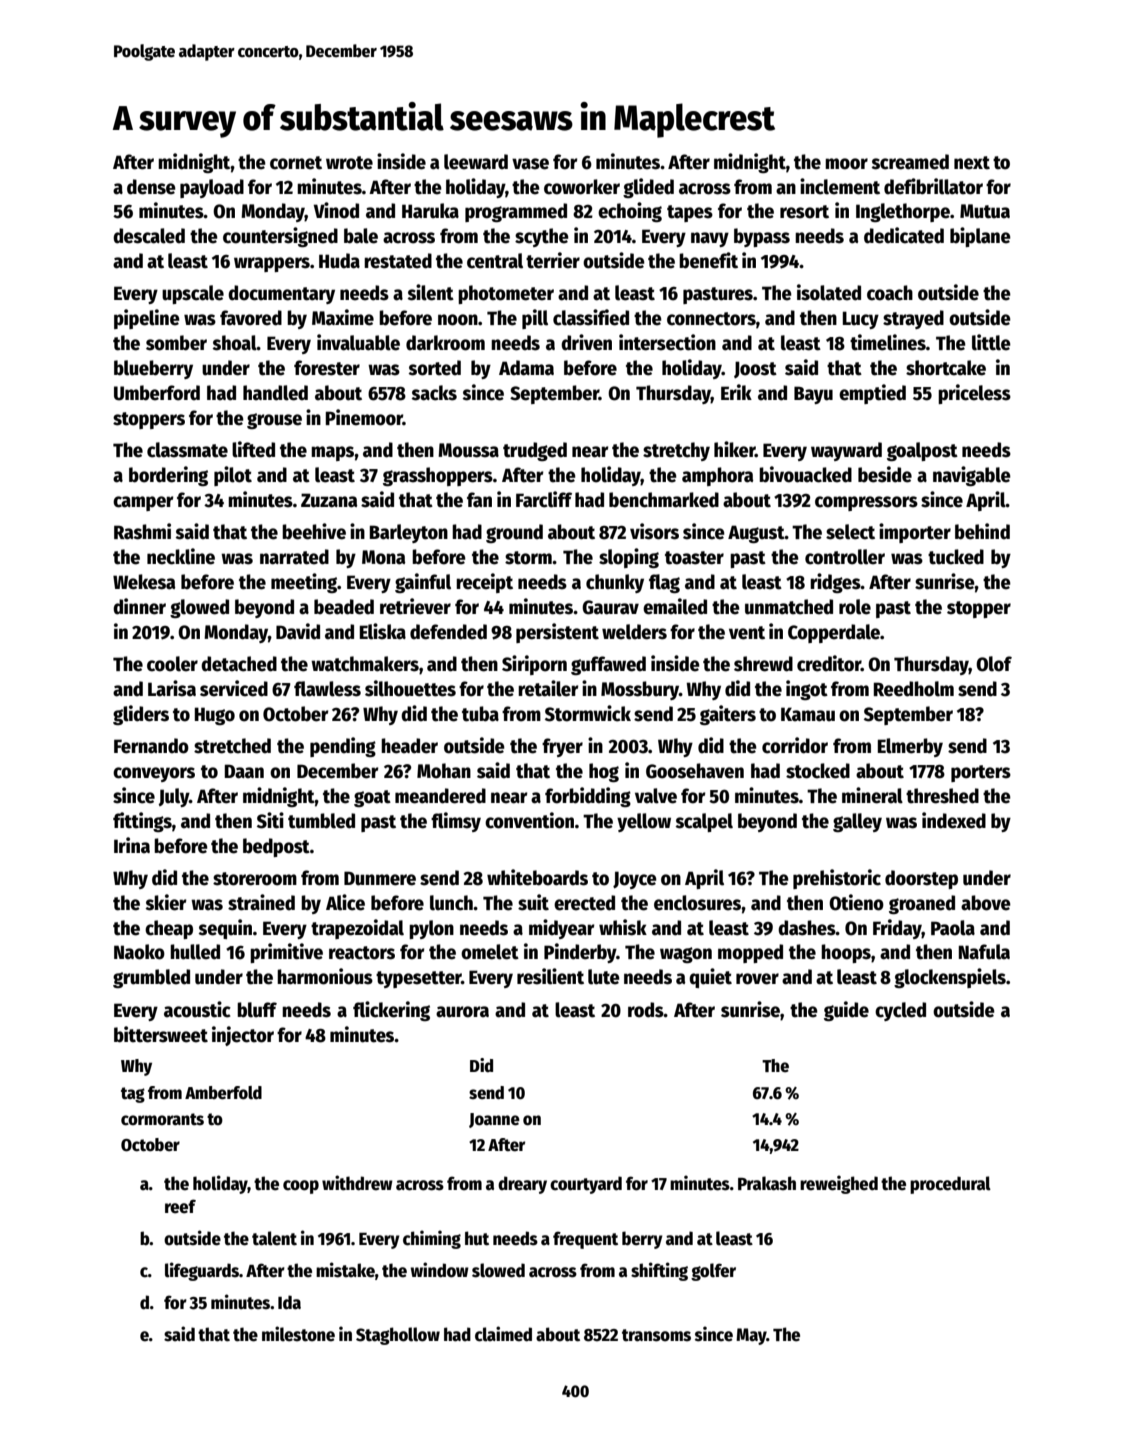  What do you see at coordinates (804, 212) in the image?
I see `resort` at bounding box center [804, 212].
